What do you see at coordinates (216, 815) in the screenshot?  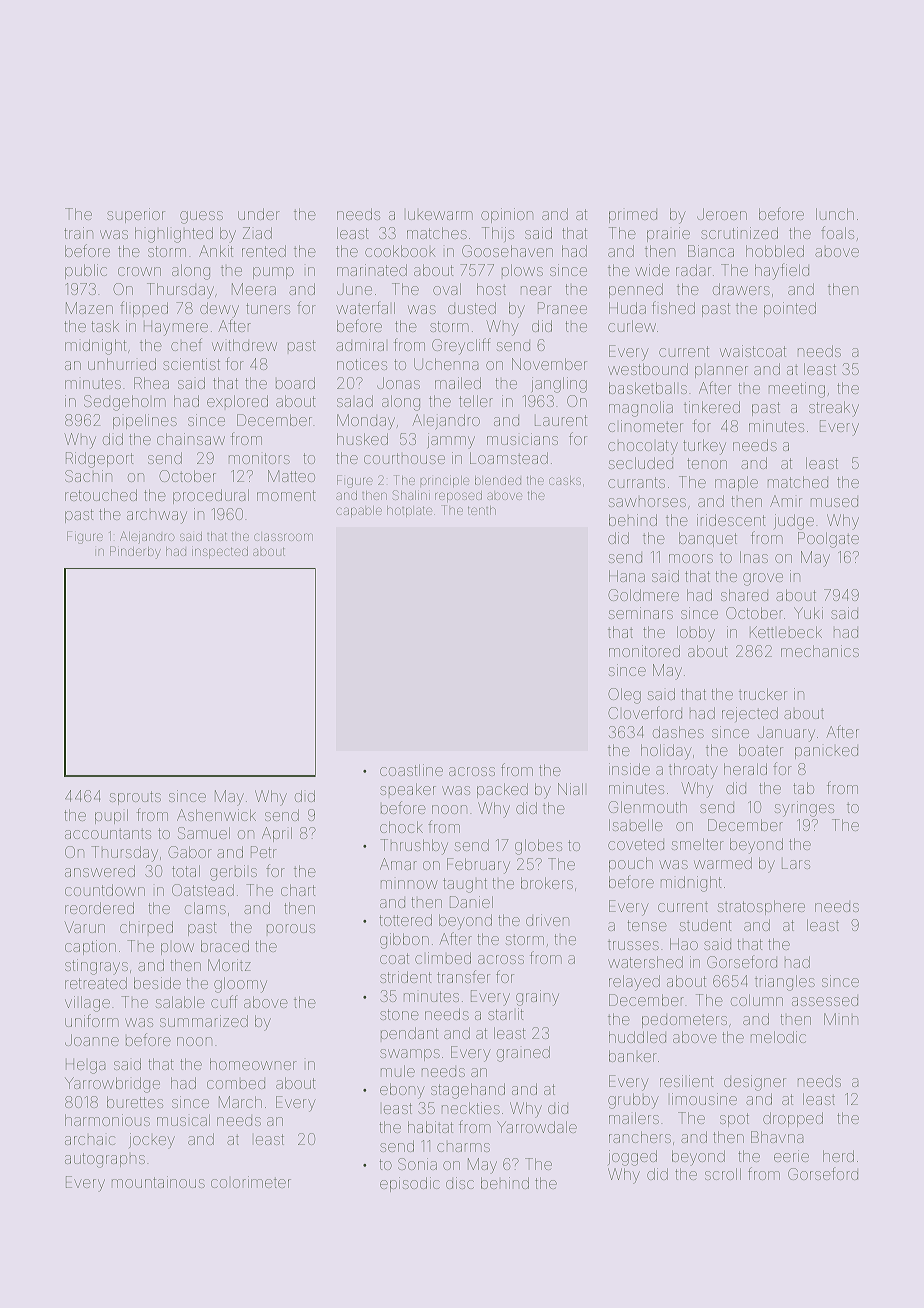 I see `Ashenwick` at bounding box center [216, 815].
